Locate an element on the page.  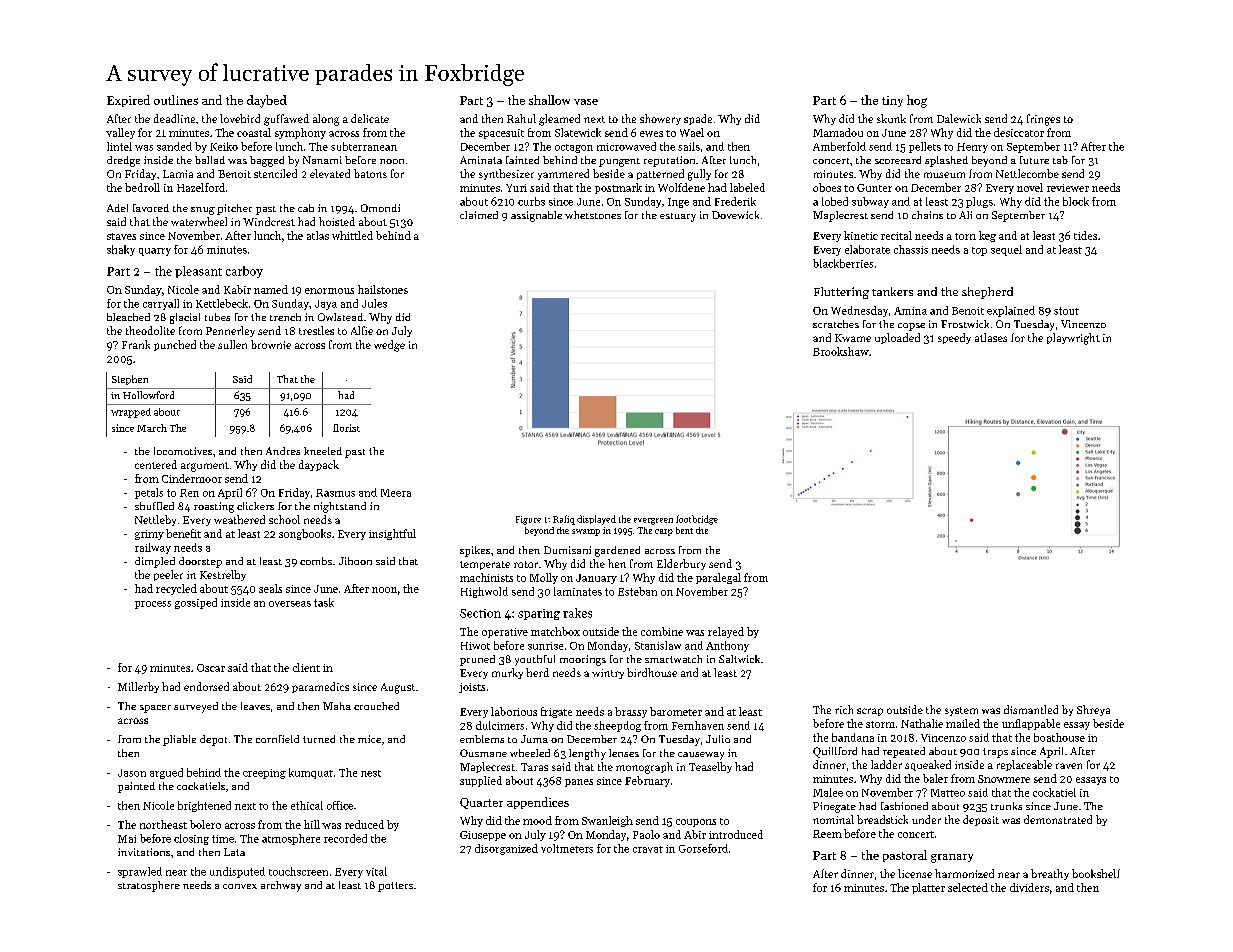
stenciled is located at coordinates (275, 173).
